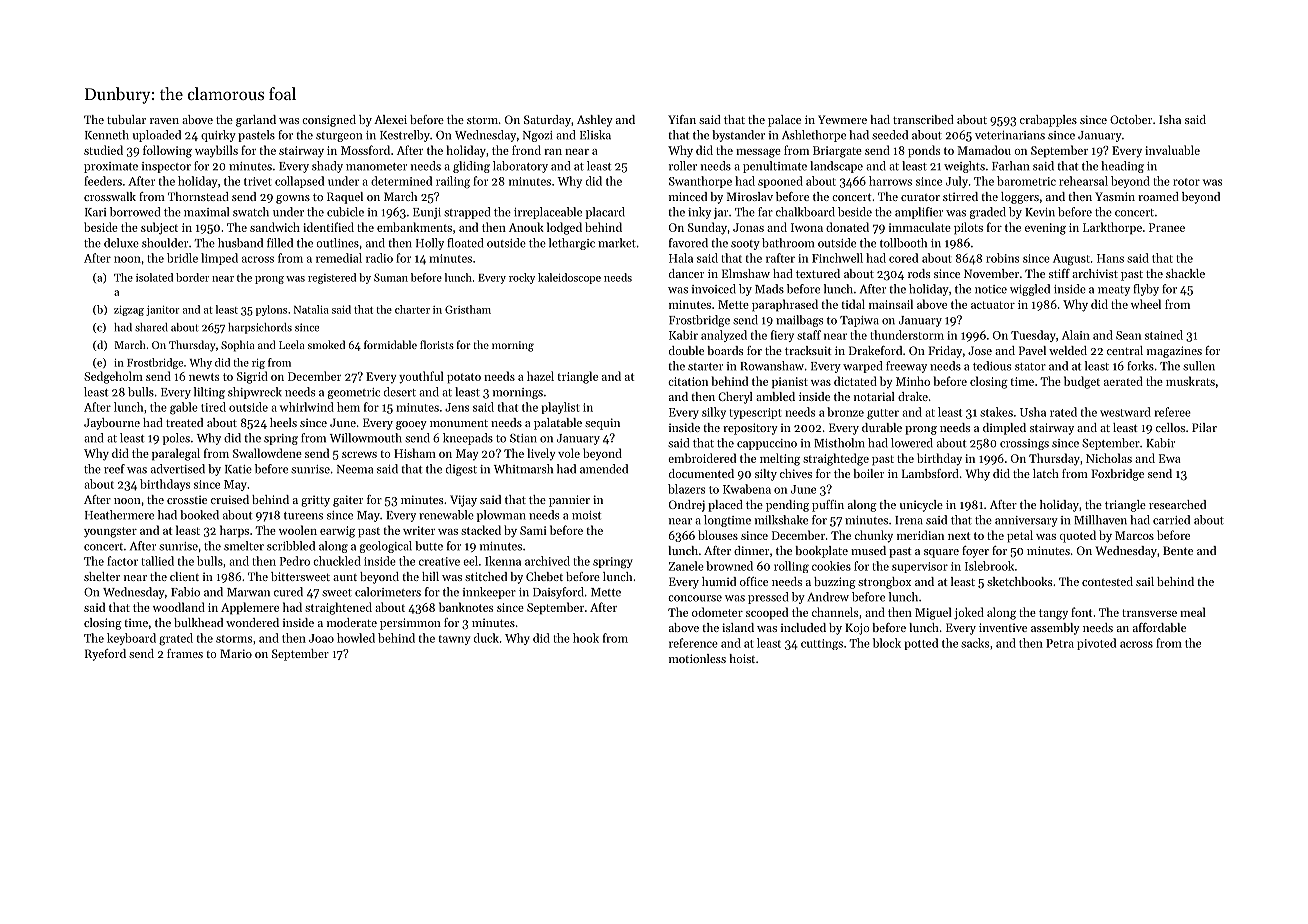 The width and height of the page is (1308, 924). What do you see at coordinates (1193, 612) in the page?
I see `meal` at bounding box center [1193, 612].
